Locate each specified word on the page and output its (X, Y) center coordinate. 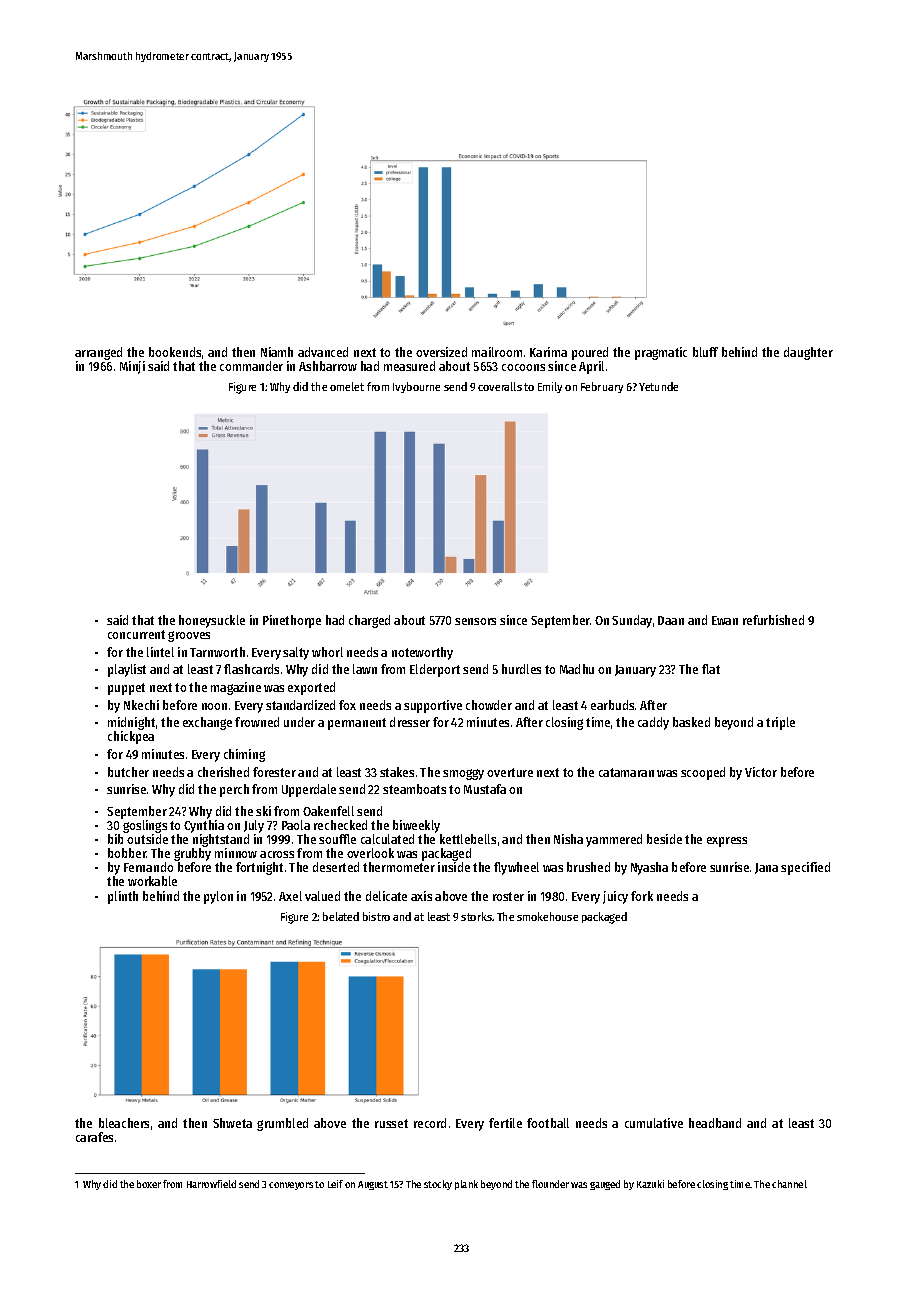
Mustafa (485, 789)
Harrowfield (211, 1184)
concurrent (136, 634)
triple (780, 723)
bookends (175, 352)
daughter (808, 353)
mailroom (497, 352)
